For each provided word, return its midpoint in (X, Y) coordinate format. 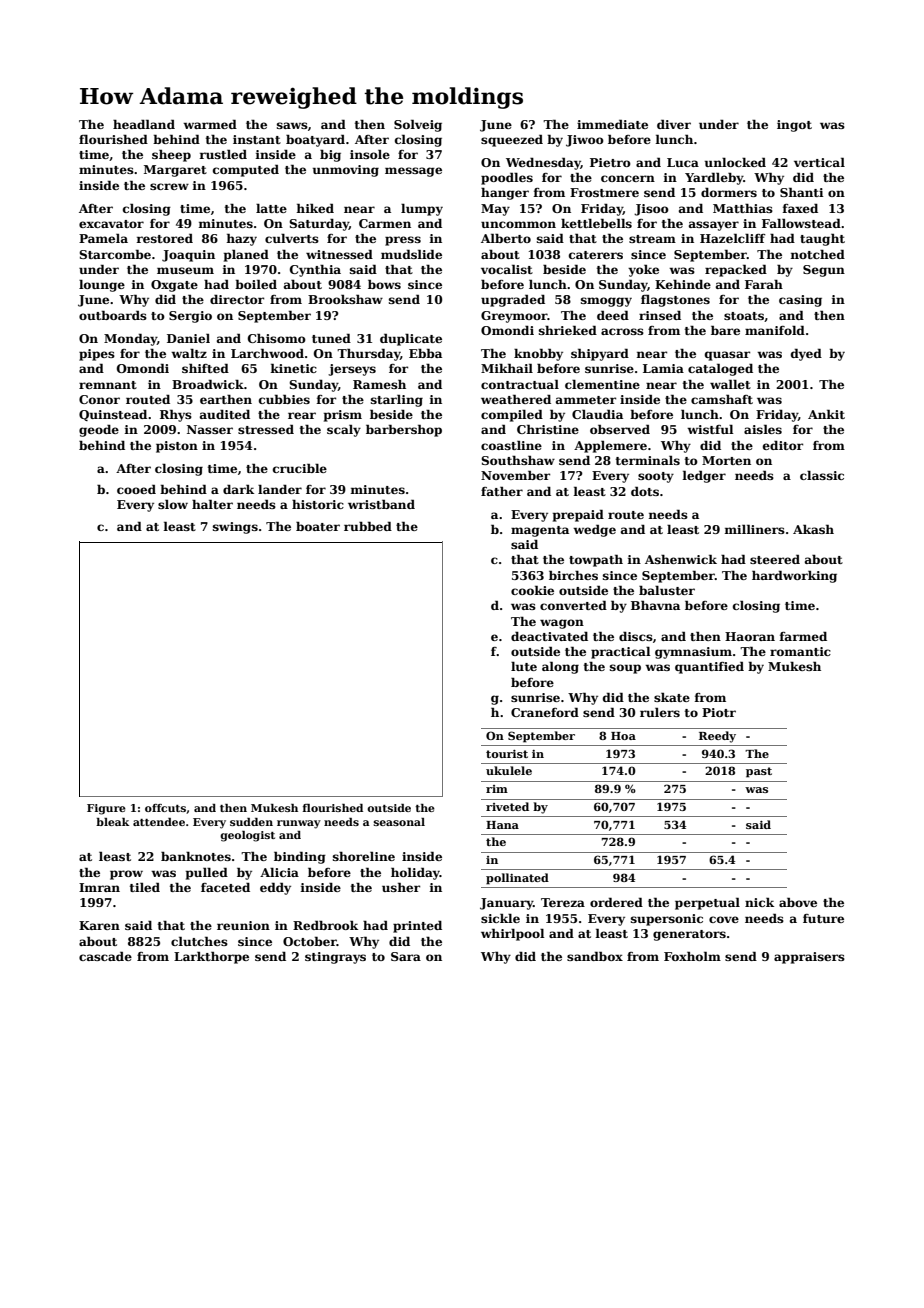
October (310, 941)
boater (318, 526)
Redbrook (325, 925)
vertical (819, 162)
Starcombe (115, 254)
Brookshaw (345, 299)
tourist (507, 754)
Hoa (623, 736)
